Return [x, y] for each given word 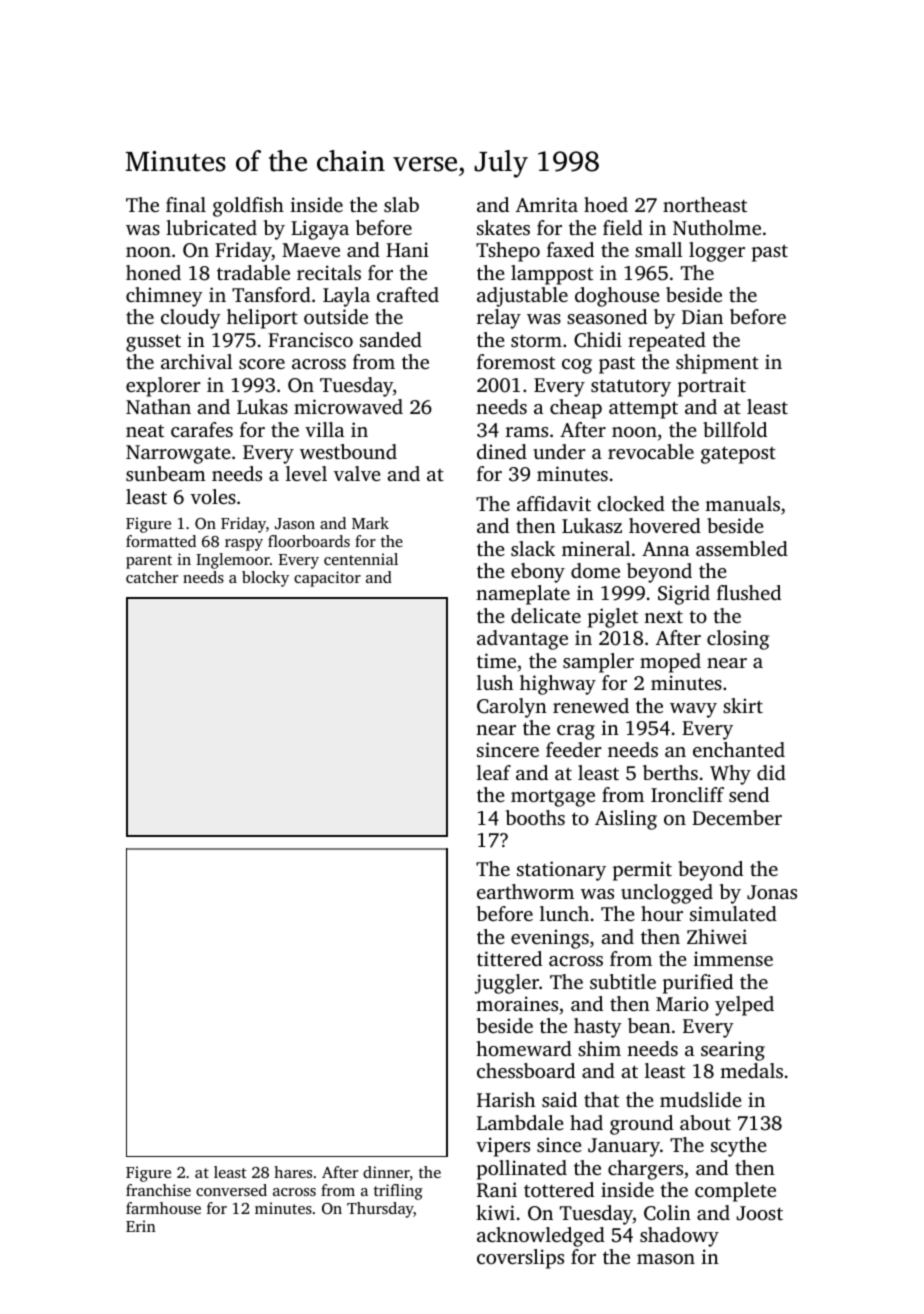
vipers [503, 1147]
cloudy [191, 319]
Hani [407, 249]
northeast [705, 204]
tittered [509, 958]
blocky [265, 579]
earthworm [525, 891]
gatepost [738, 455]
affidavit [554, 503]
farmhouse [163, 1208]
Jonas [772, 892]
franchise [158, 1190]
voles [213, 496]
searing [733, 1051]
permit [642, 871]
